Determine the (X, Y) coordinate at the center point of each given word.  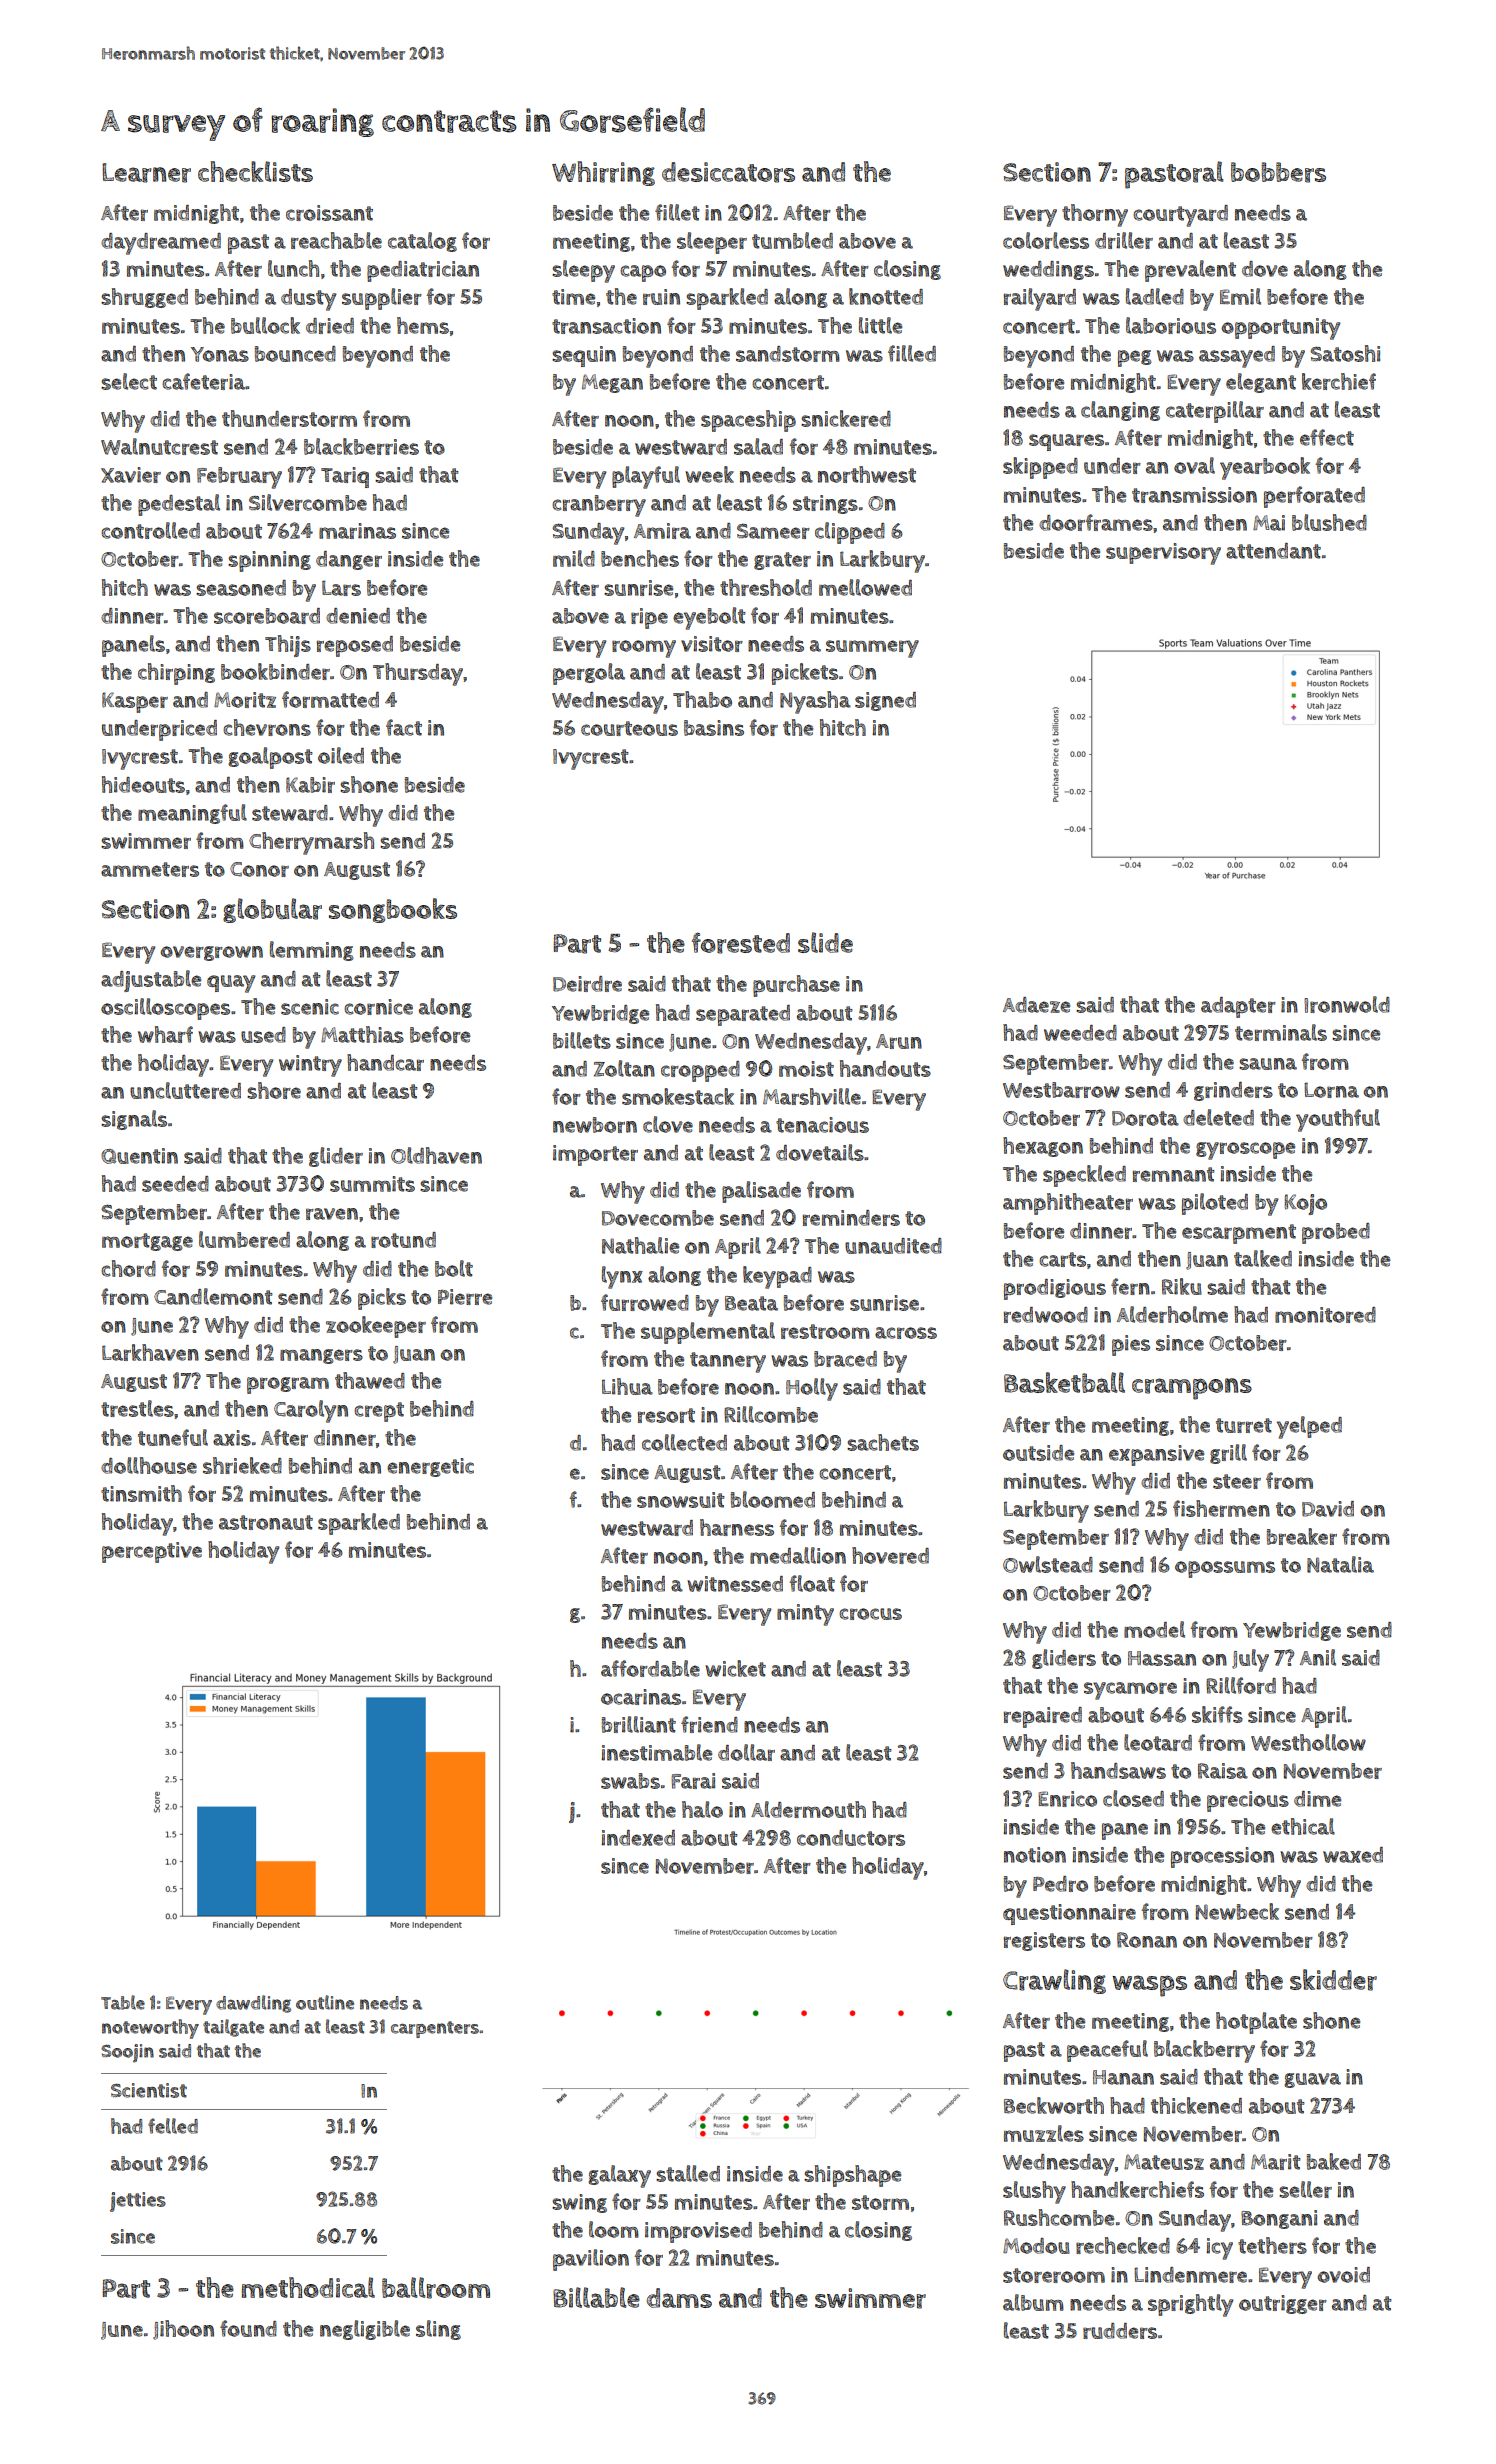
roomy (644, 649)
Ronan (1147, 1940)
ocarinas (641, 1697)
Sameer (773, 531)
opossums (1225, 1569)
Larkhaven (150, 1352)
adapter (1238, 1007)
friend (709, 1724)
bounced (295, 354)
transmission (1194, 495)
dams (679, 2298)
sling (438, 2330)
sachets (883, 1442)
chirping (176, 674)
